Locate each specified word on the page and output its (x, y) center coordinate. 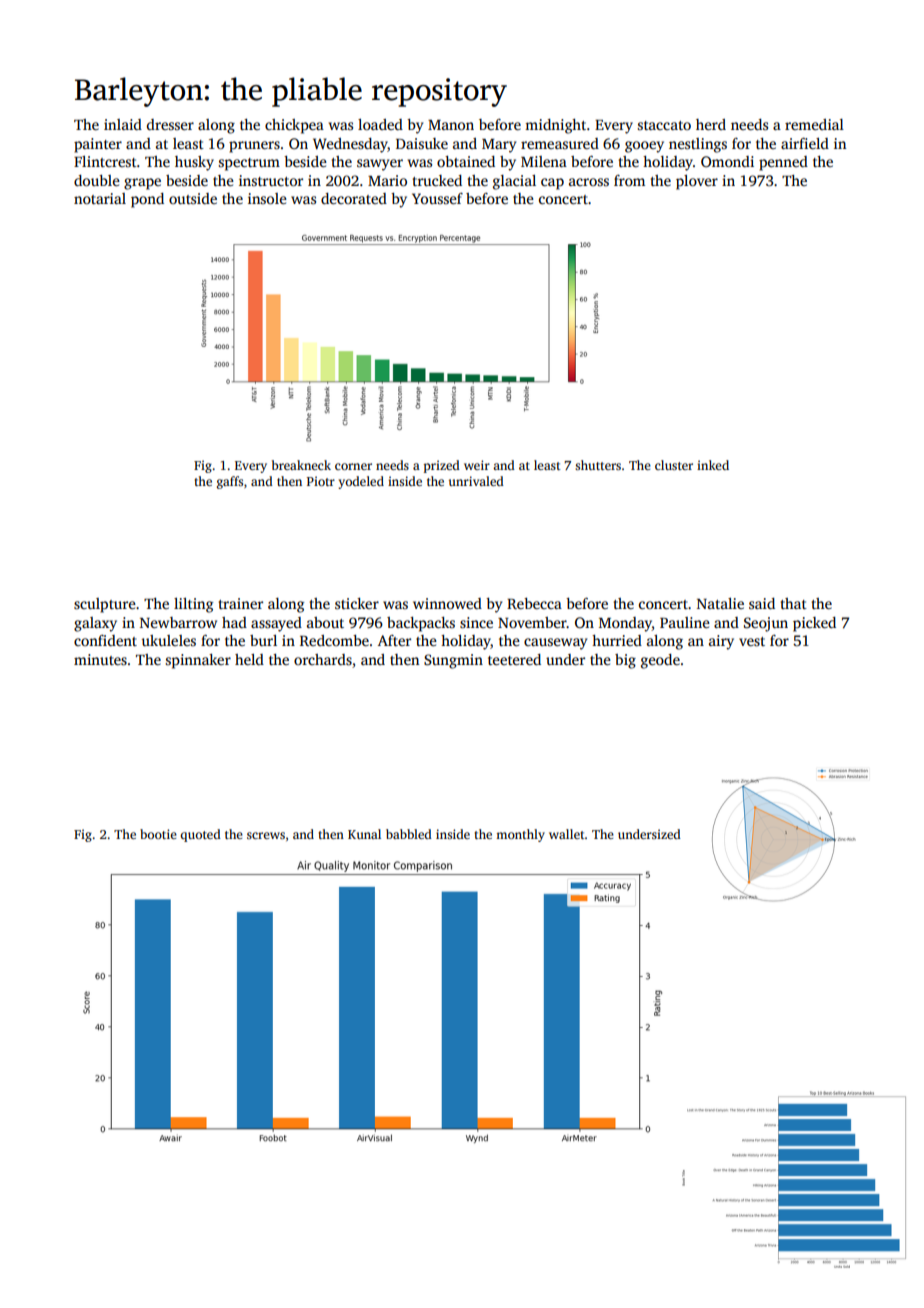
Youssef (437, 198)
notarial (100, 198)
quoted (200, 835)
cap (552, 184)
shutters (598, 465)
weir (477, 465)
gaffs (230, 482)
